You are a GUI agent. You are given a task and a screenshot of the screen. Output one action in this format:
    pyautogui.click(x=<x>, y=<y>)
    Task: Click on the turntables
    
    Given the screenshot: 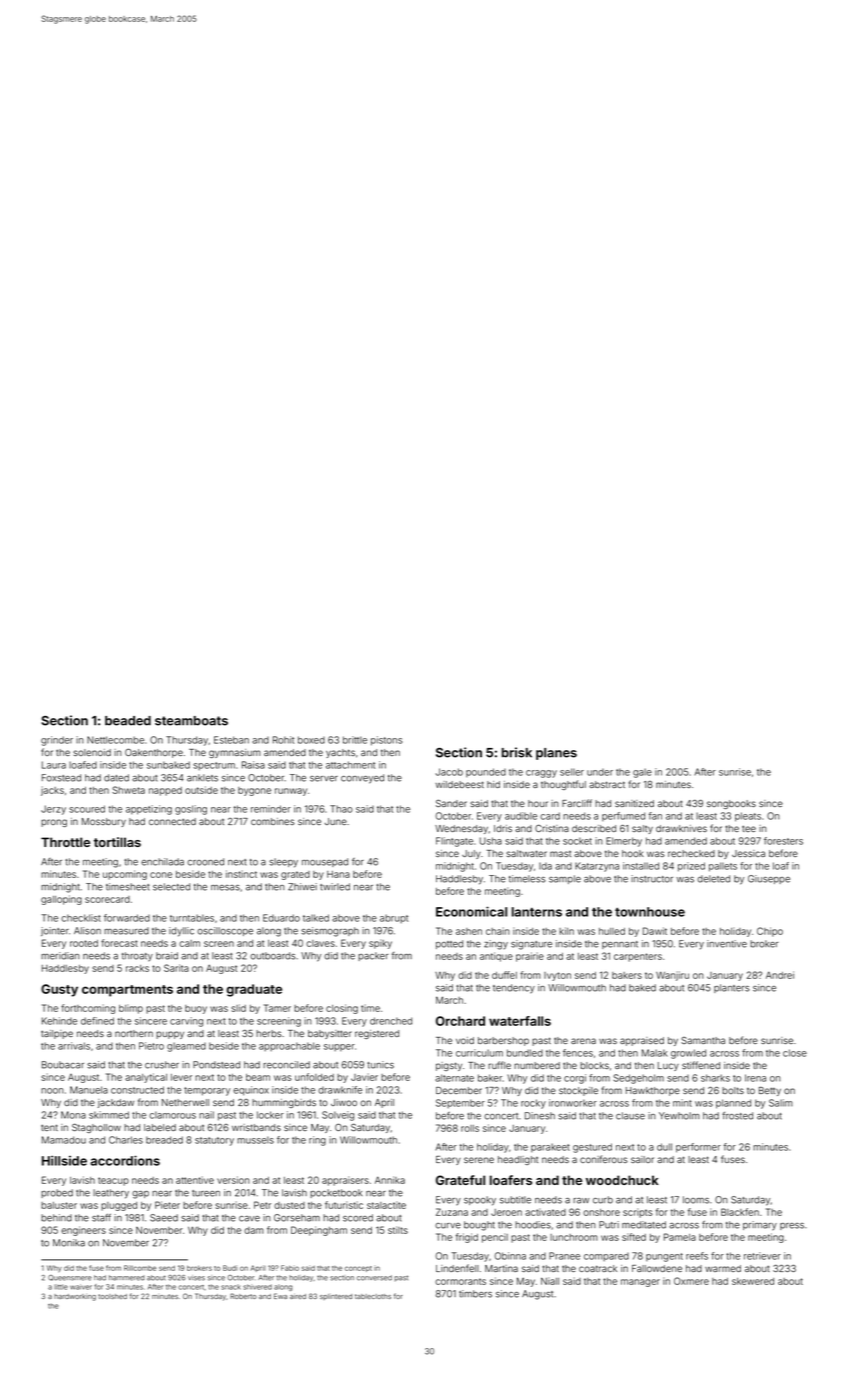 What is the action you would take?
    pyautogui.click(x=192, y=918)
